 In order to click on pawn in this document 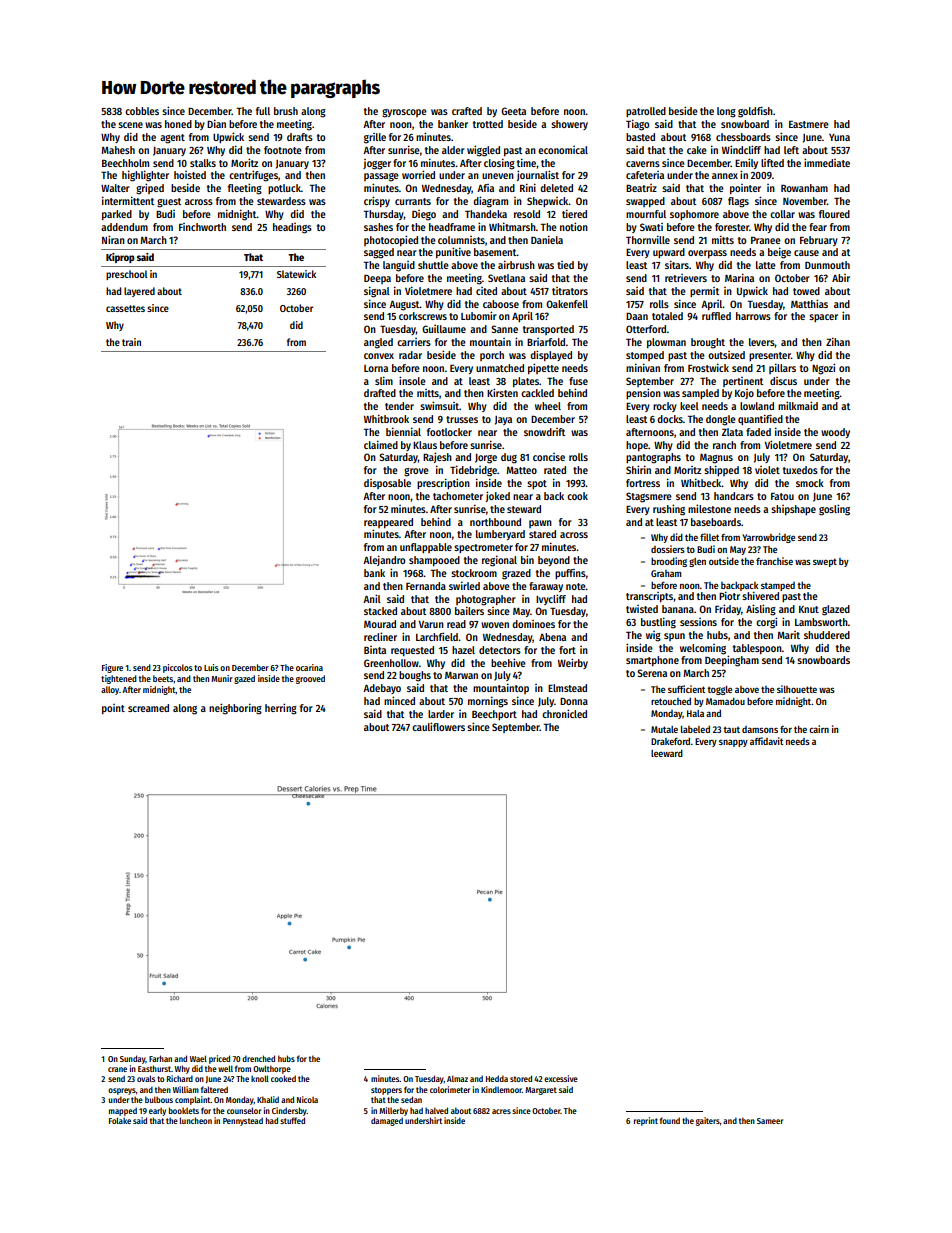, I will do `click(540, 524)`.
